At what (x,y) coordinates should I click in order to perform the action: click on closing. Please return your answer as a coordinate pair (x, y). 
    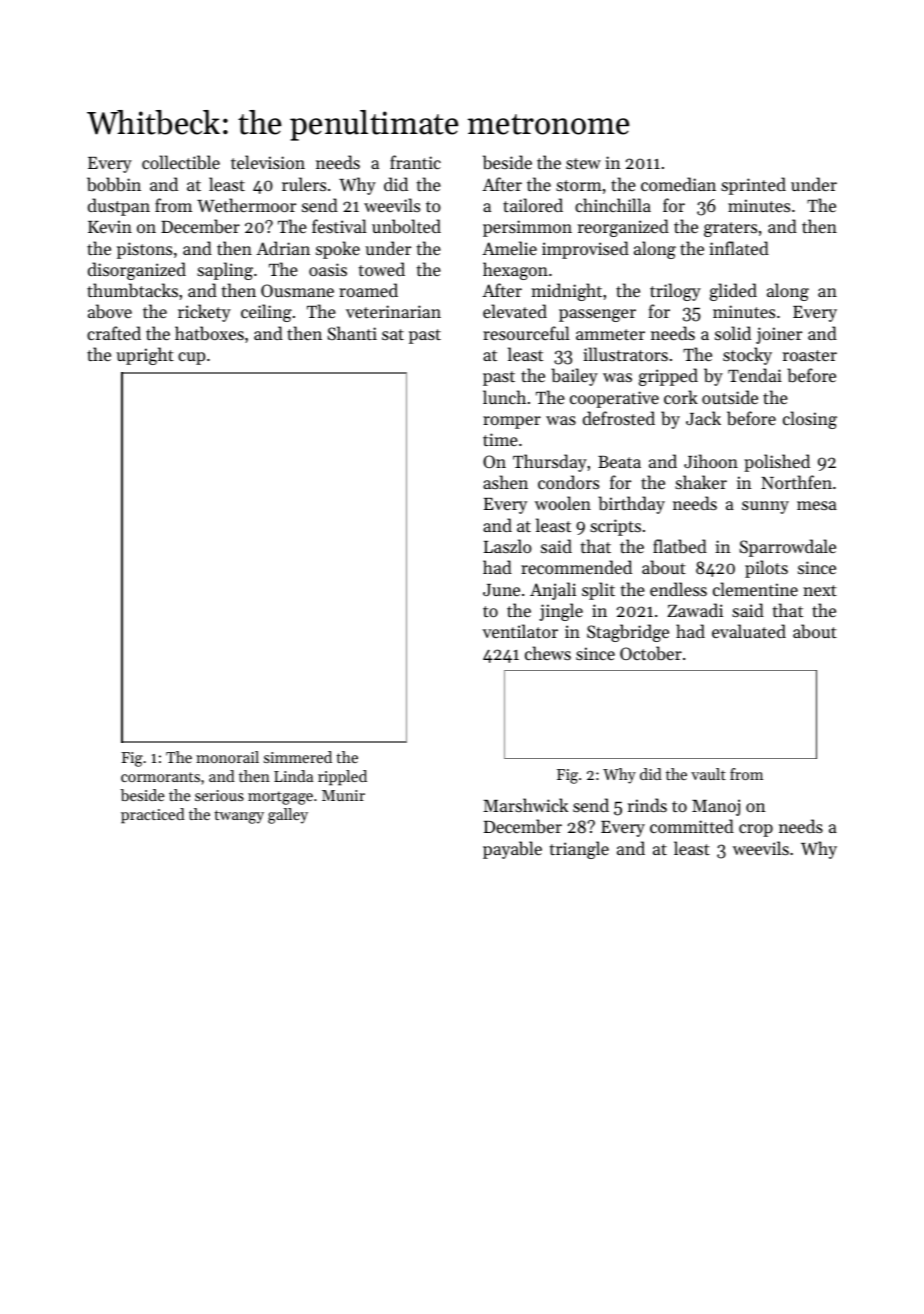
    Looking at the image, I should click on (810, 420).
